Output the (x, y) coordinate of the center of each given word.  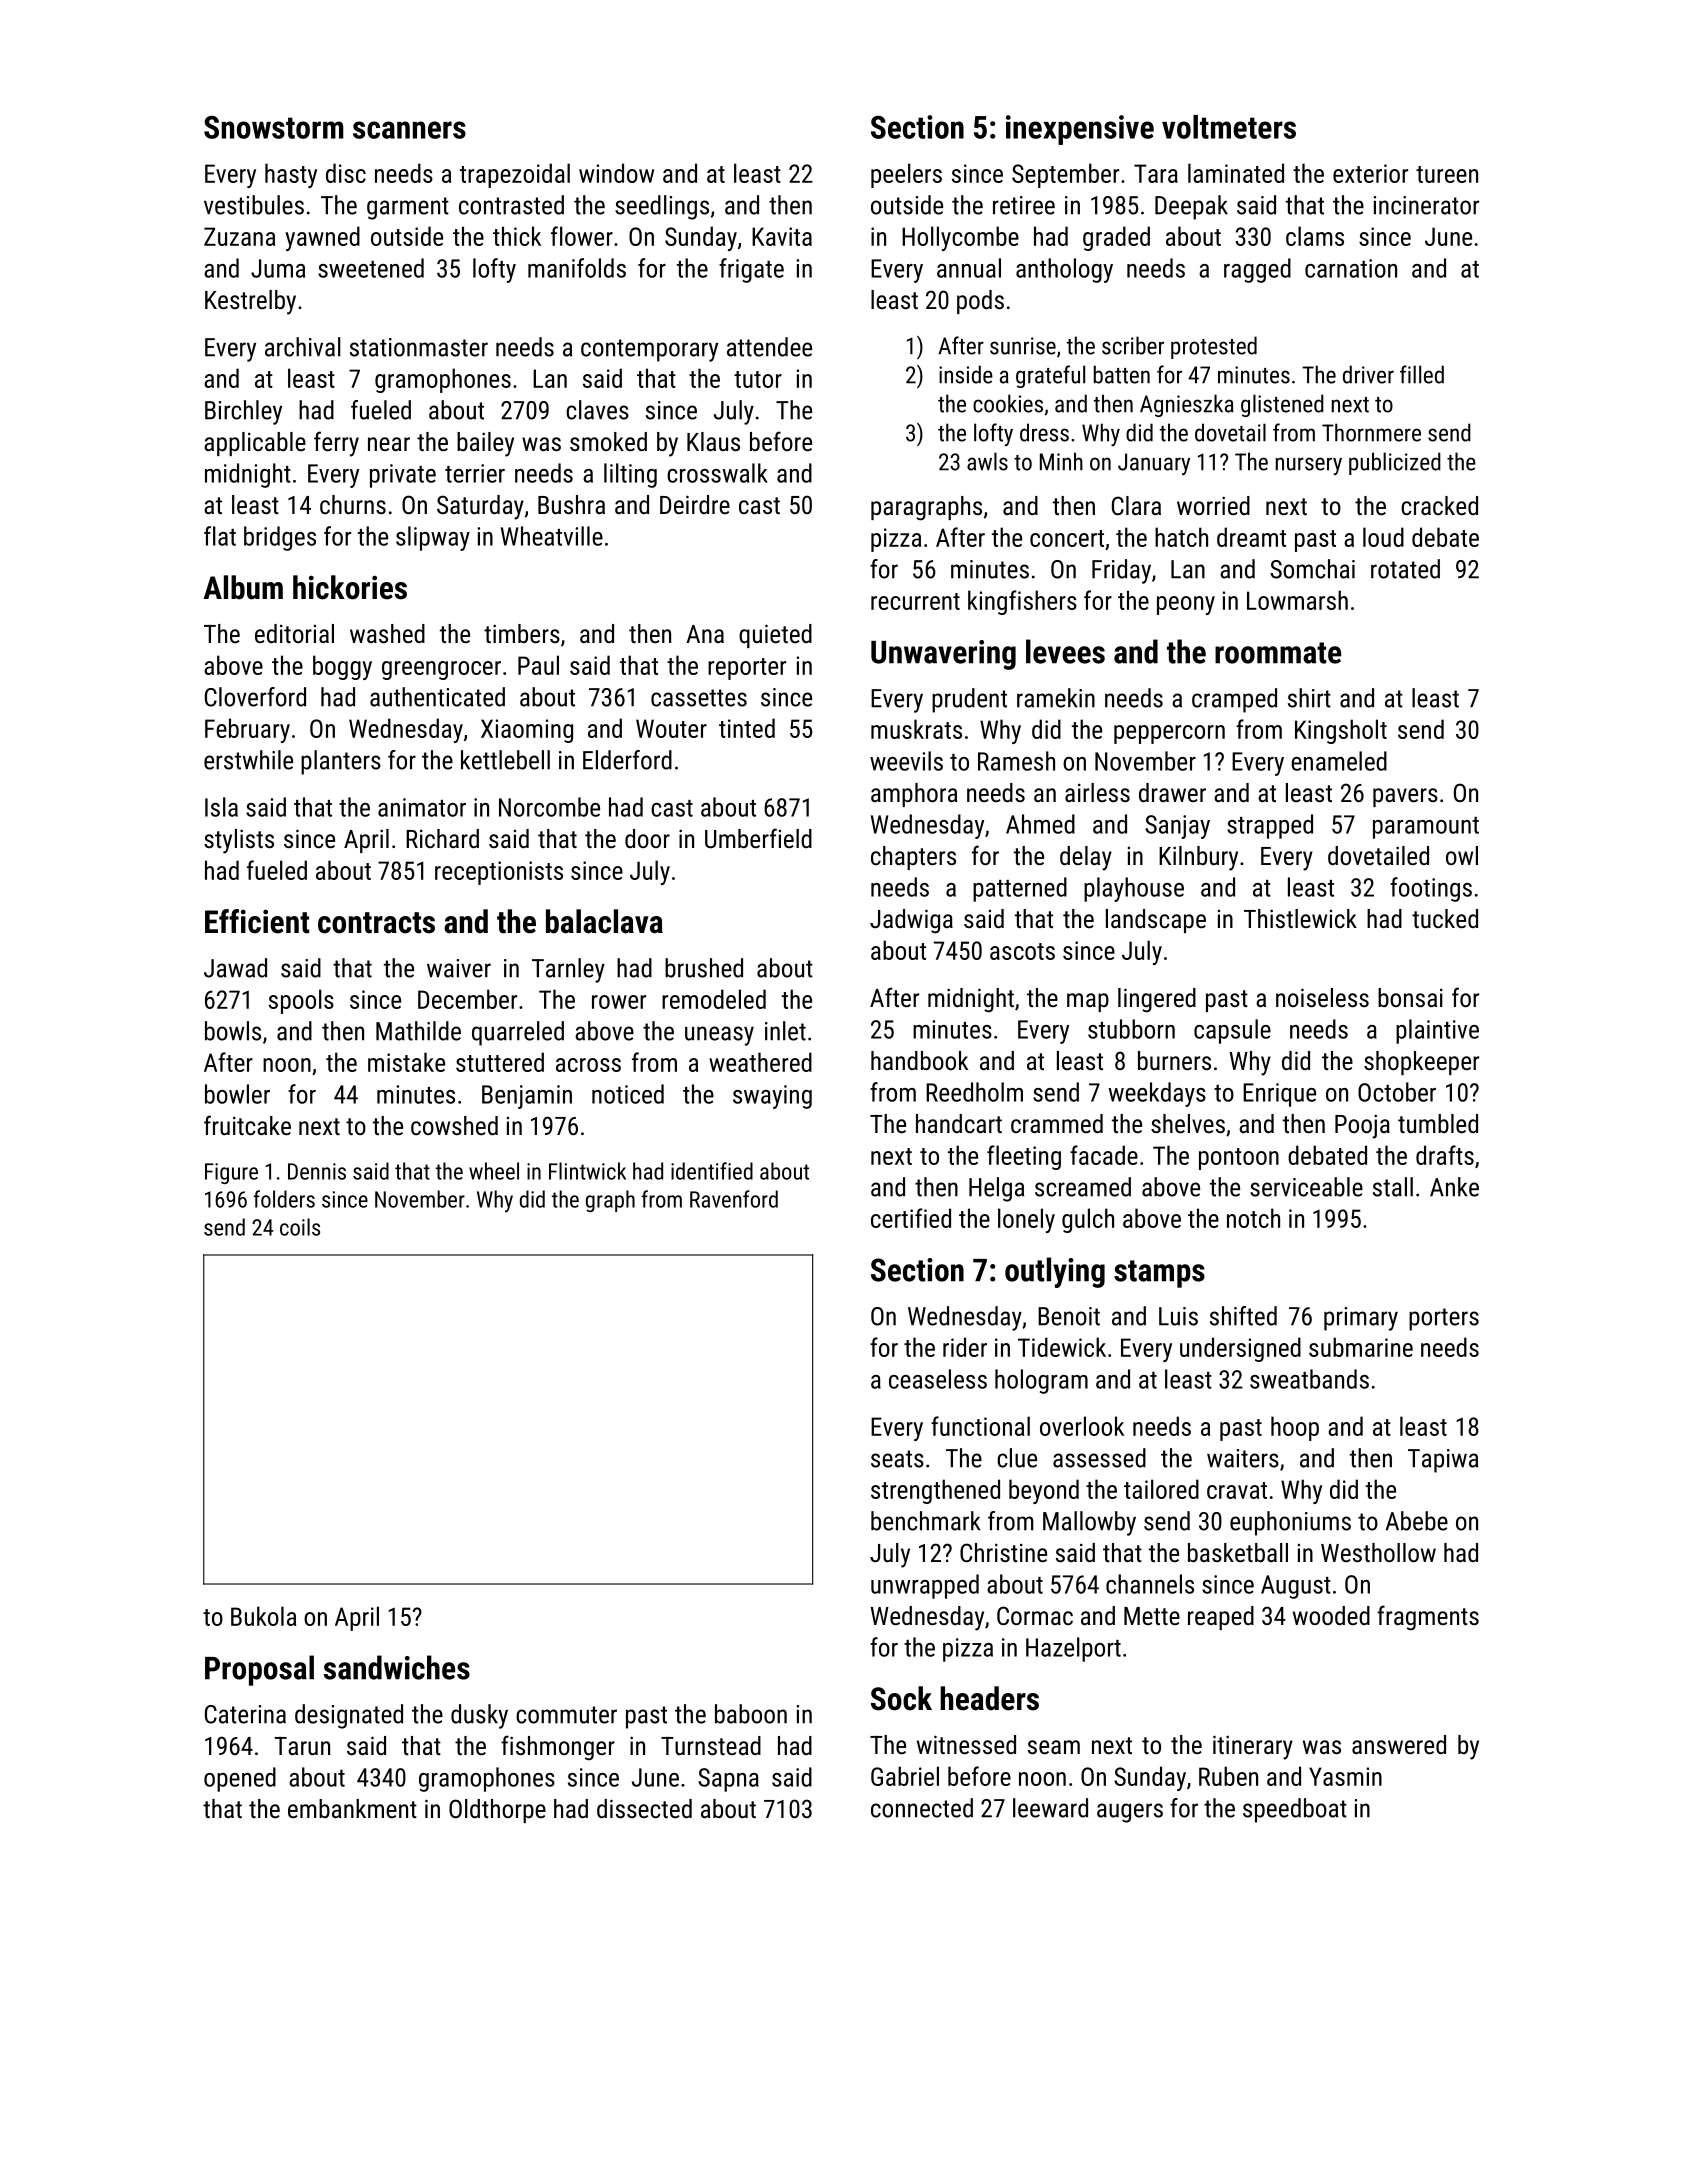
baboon (751, 1714)
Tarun (302, 1746)
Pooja (1362, 1126)
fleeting (1024, 1157)
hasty (291, 175)
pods (980, 302)
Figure (231, 1173)
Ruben (1228, 1776)
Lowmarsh (1297, 600)
